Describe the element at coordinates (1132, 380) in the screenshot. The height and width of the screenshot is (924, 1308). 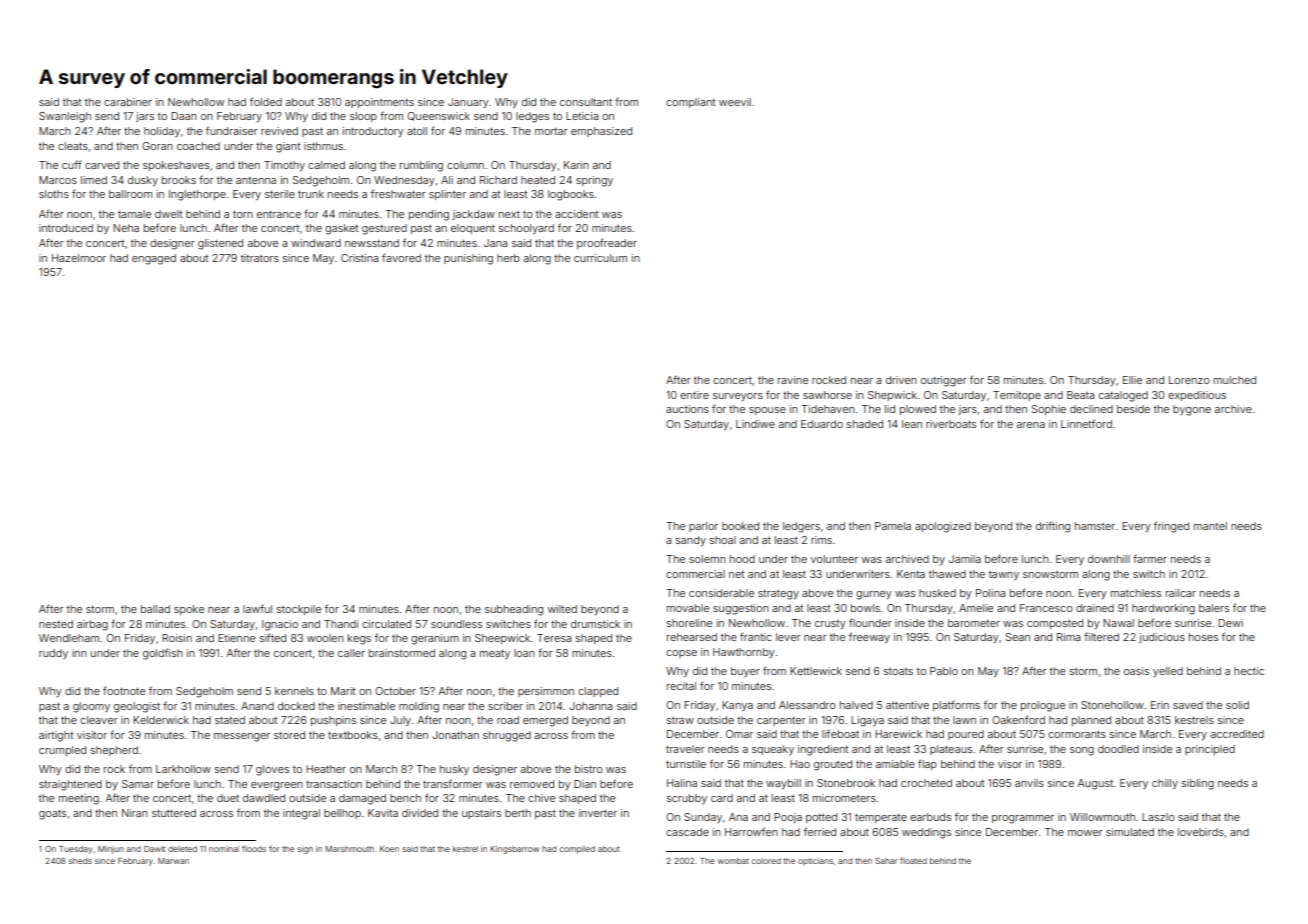
I see `Ellie` at that location.
